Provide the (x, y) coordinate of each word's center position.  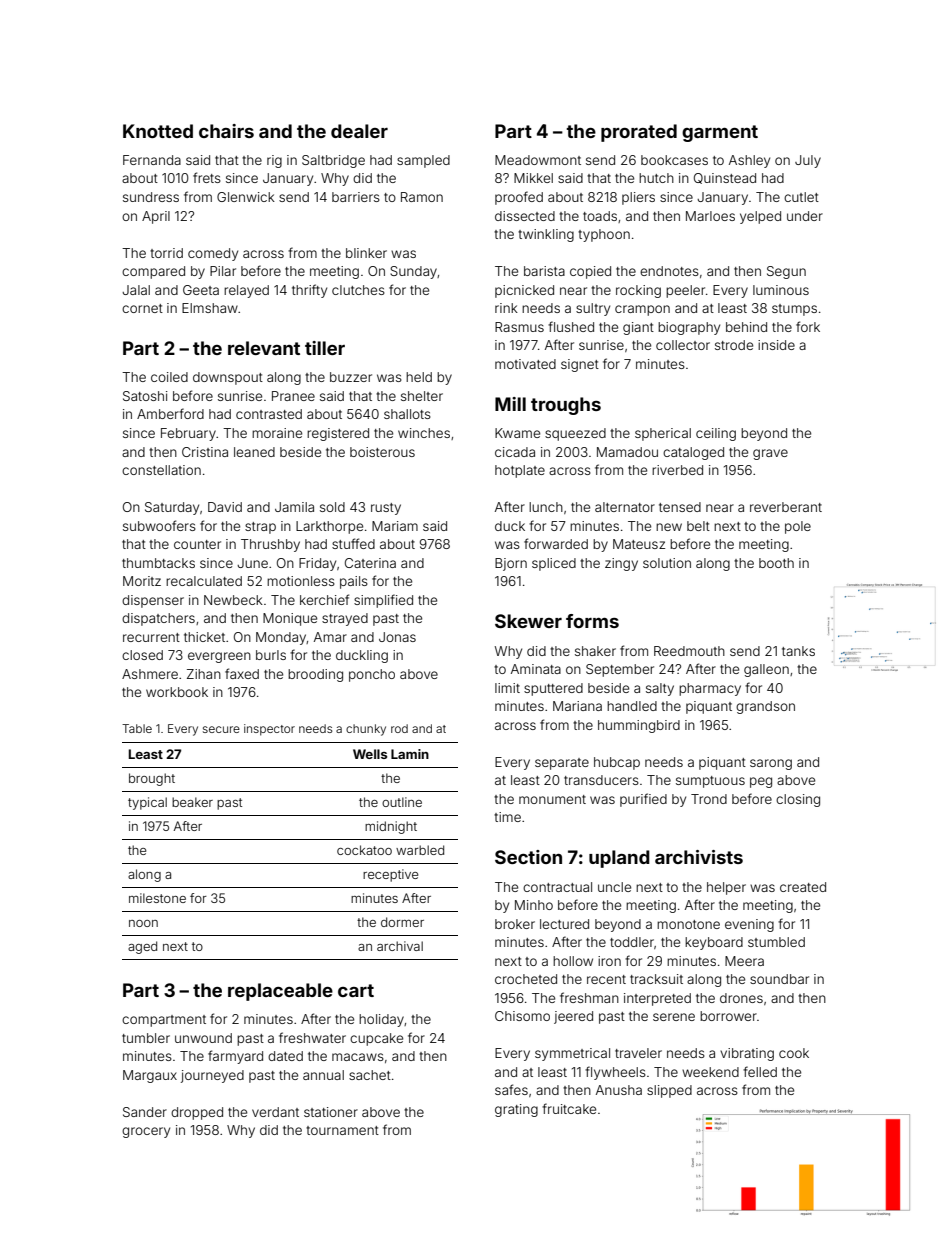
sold (332, 507)
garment (720, 133)
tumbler (146, 1038)
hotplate (520, 471)
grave (770, 454)
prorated (639, 133)
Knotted (158, 131)
